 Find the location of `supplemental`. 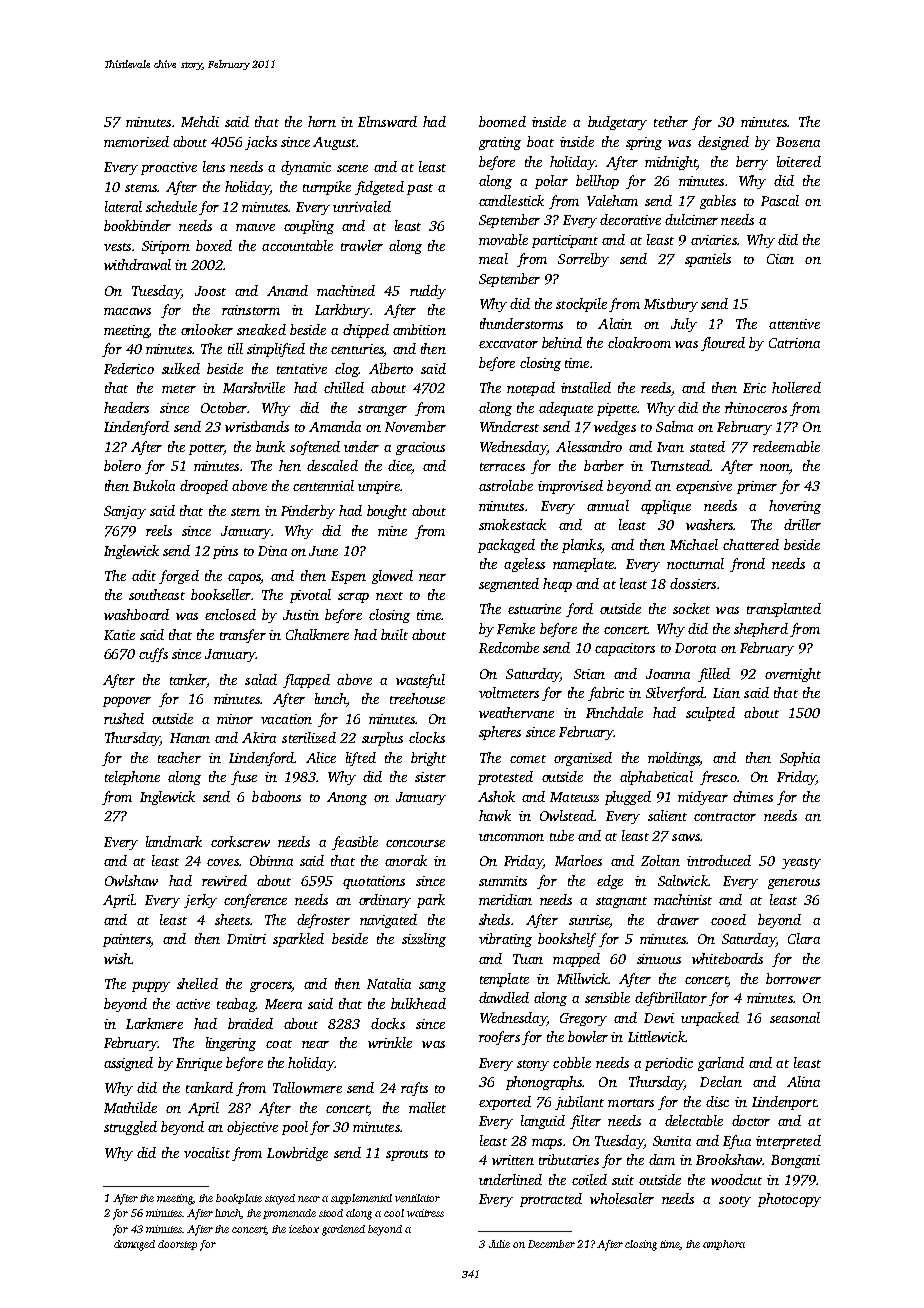

supplemental is located at coordinates (361, 1199).
